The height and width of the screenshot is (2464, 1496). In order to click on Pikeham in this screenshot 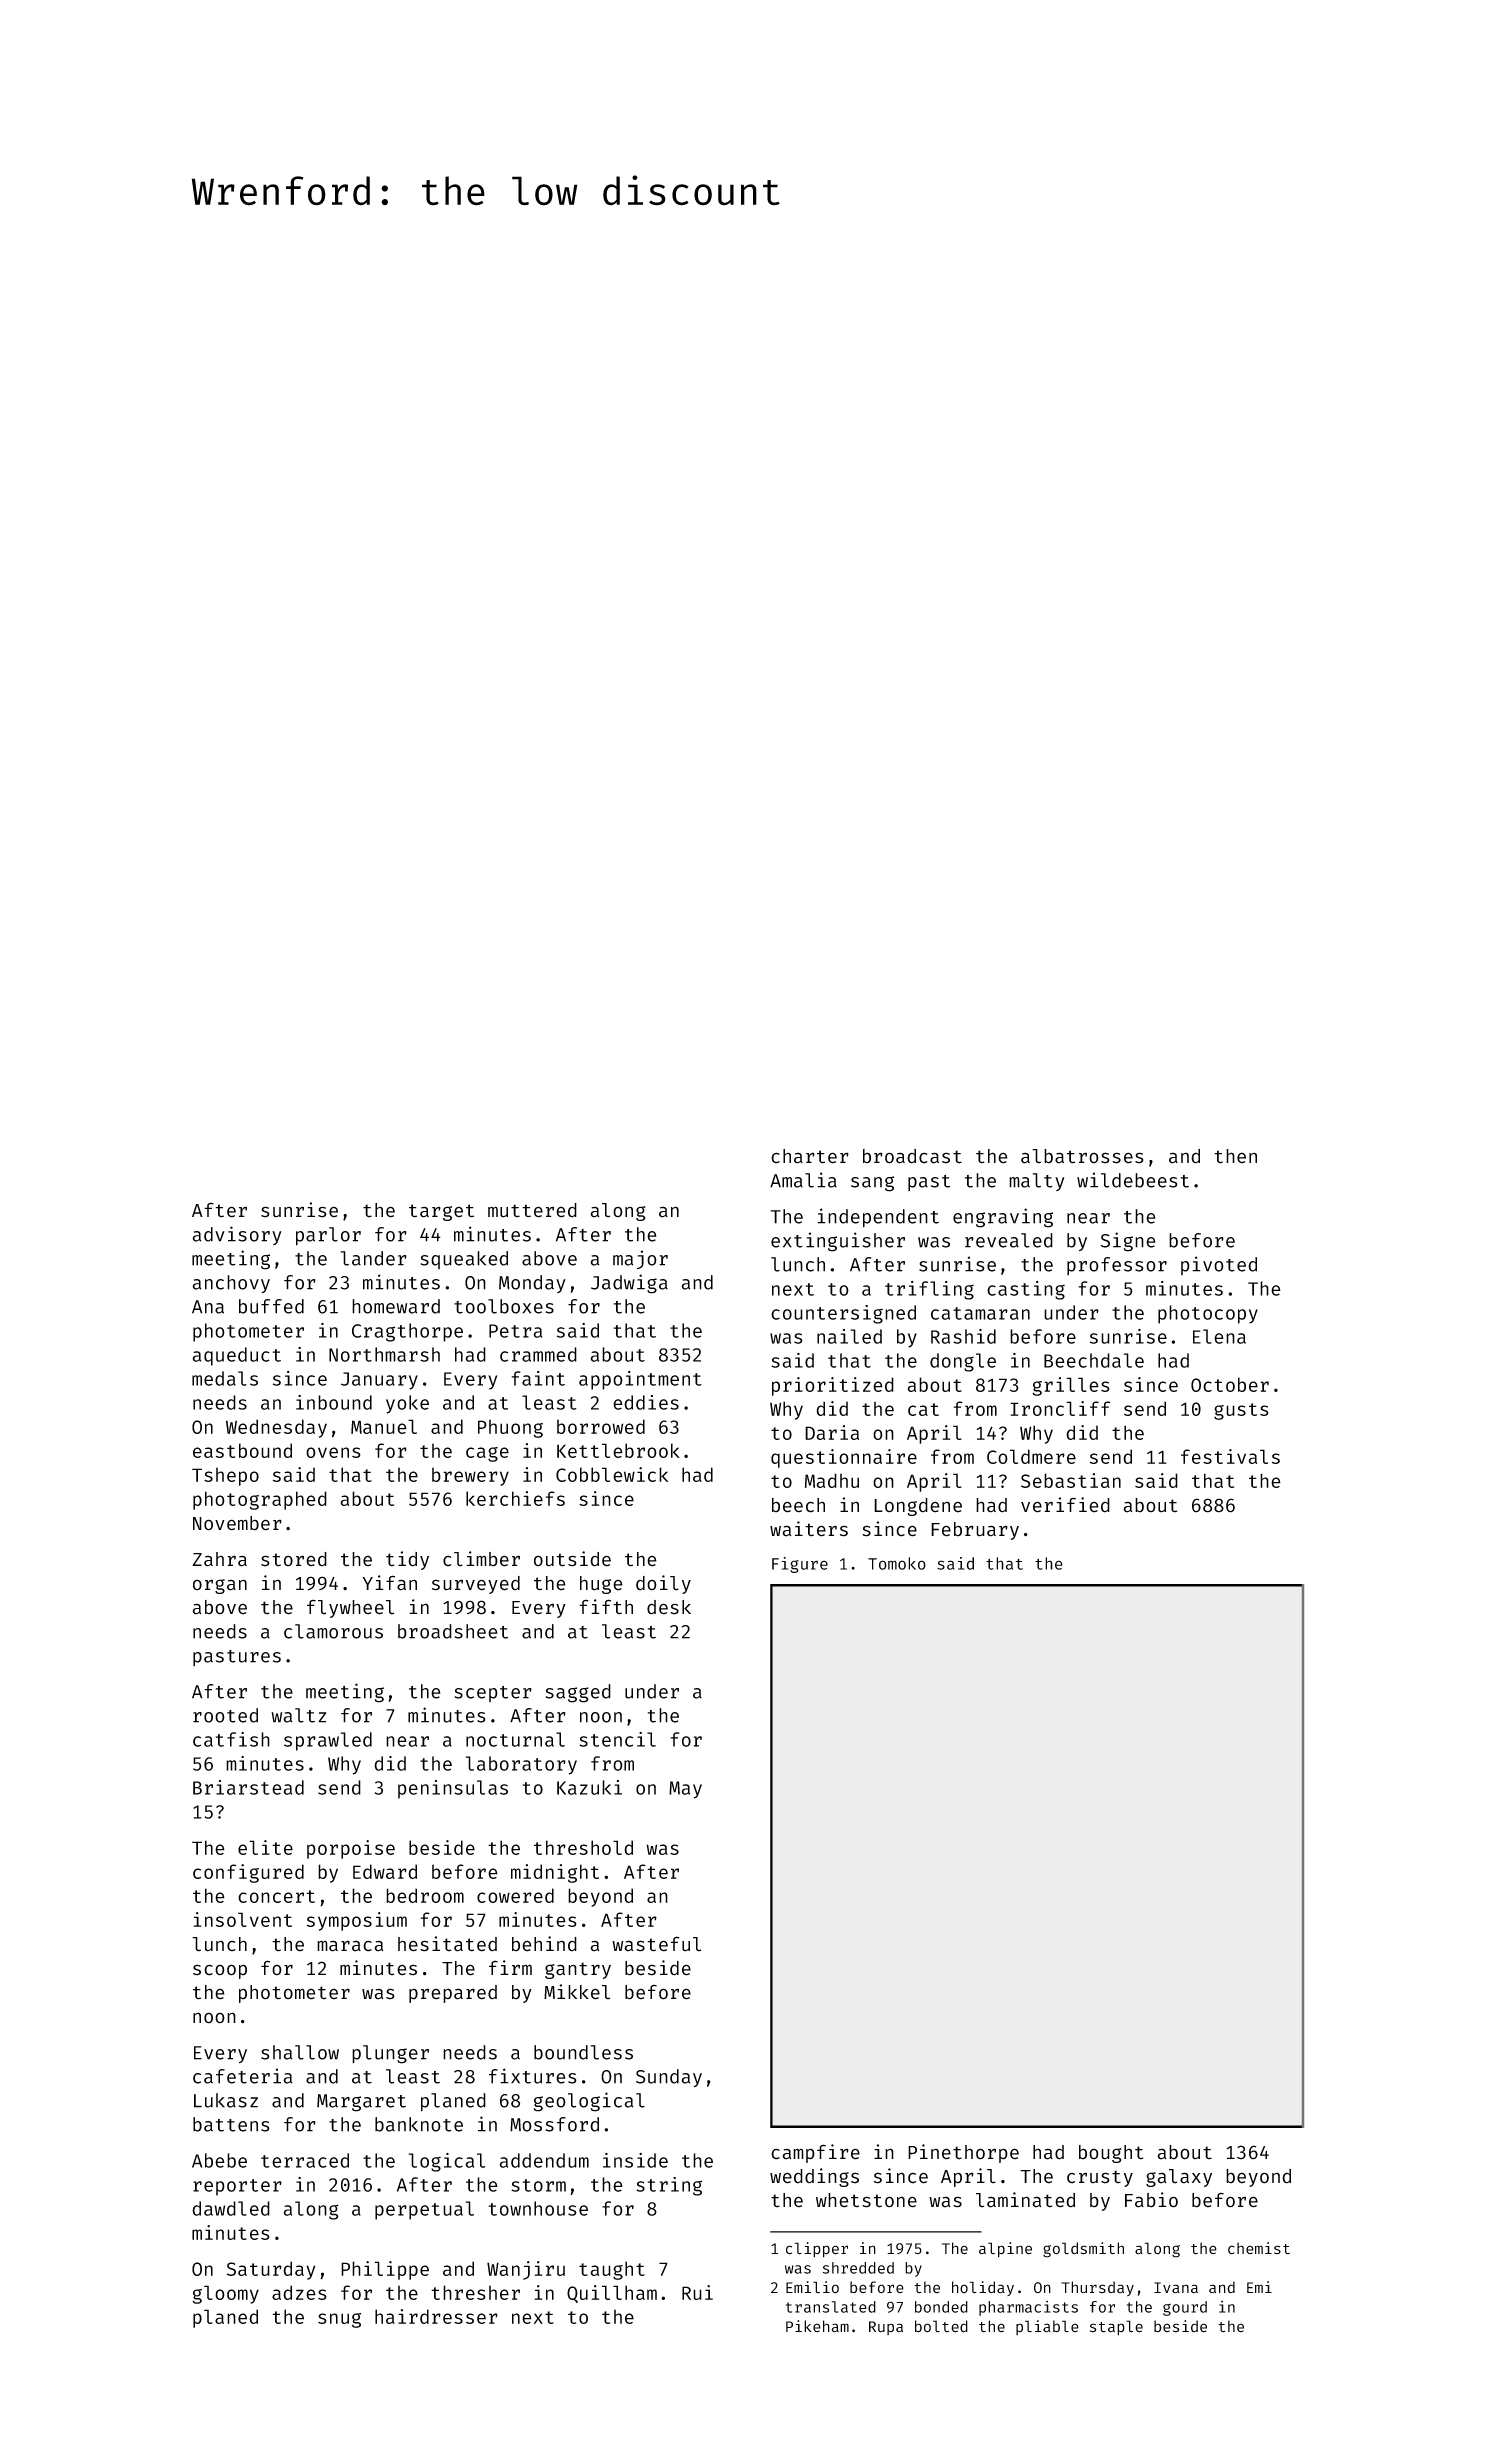, I will do `click(817, 2326)`.
